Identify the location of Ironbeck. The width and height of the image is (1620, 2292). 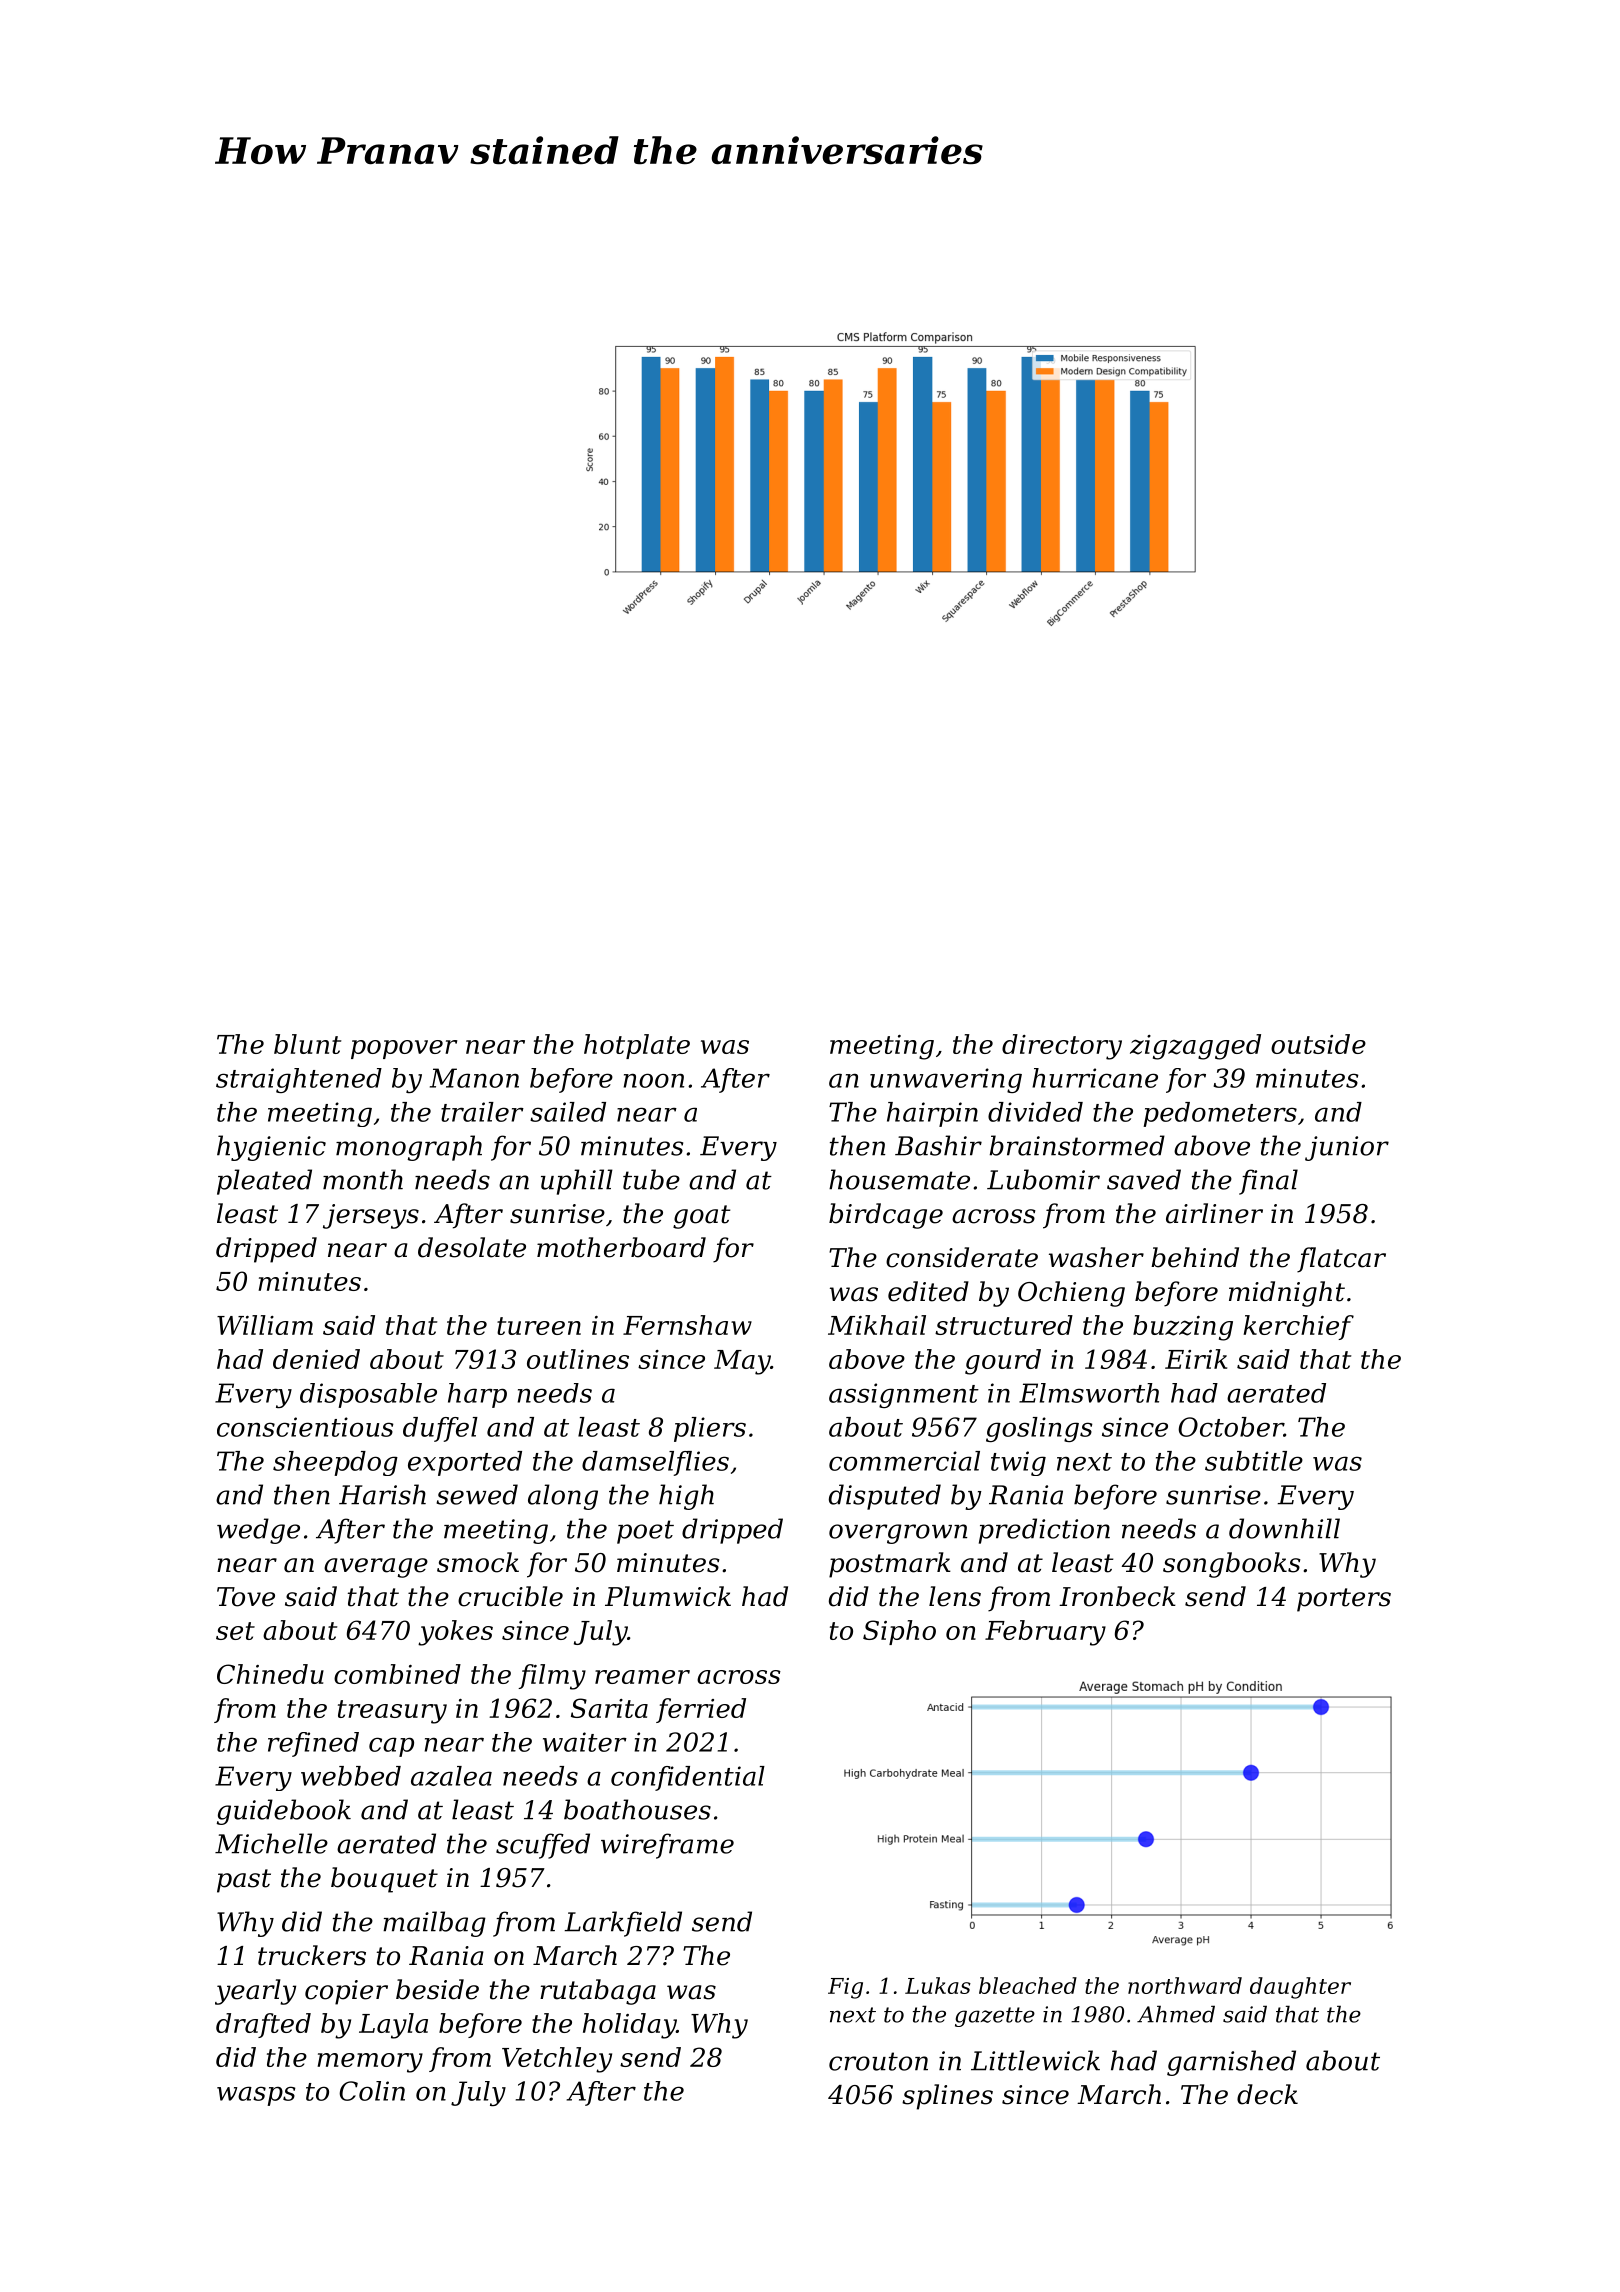
(1117, 1596).
